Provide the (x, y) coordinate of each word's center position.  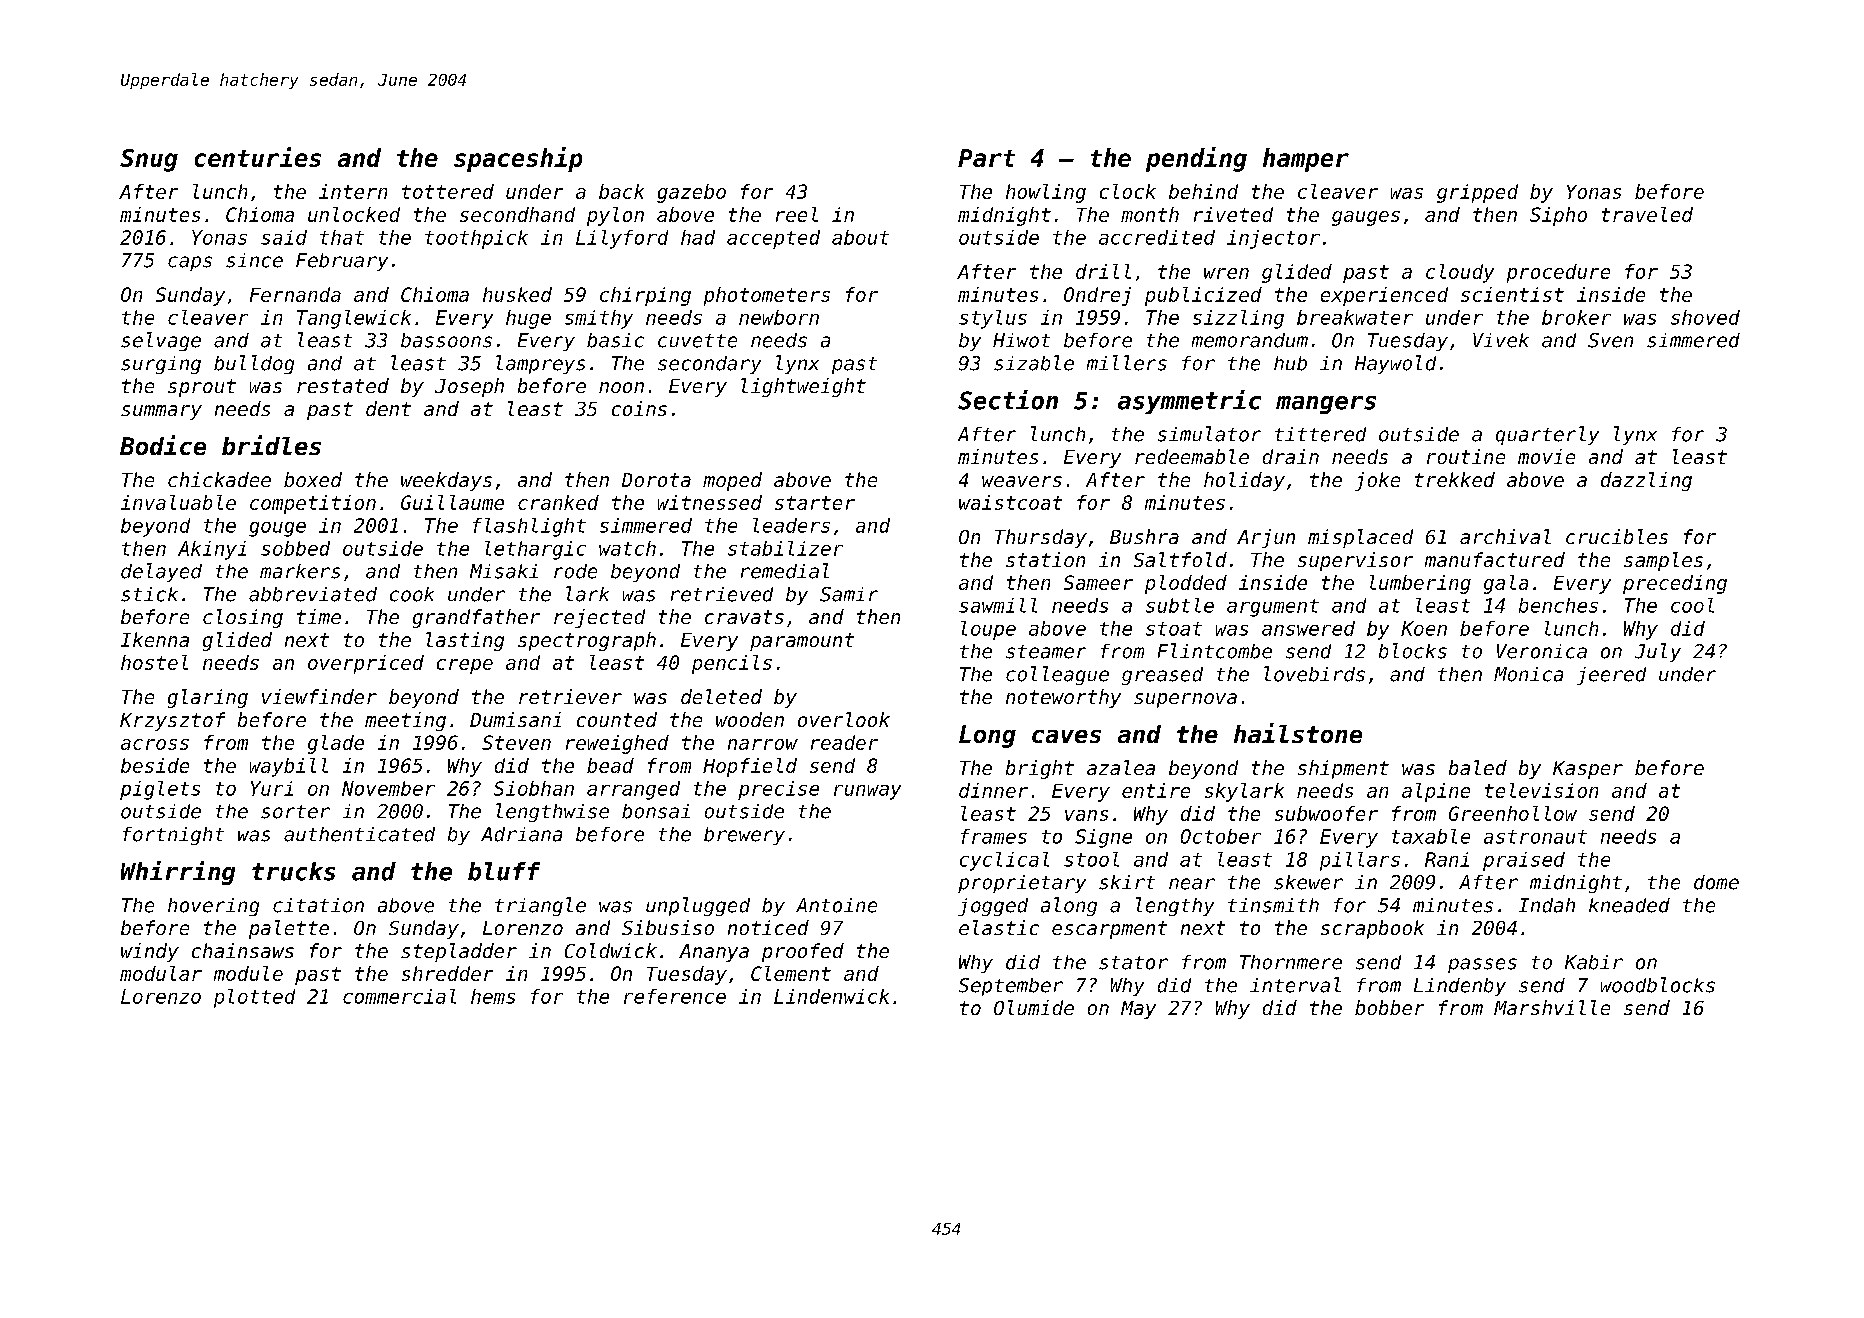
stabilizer (785, 548)
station (1045, 559)
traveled (1647, 214)
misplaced (1360, 538)
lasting (465, 641)
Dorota (656, 480)
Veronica (1542, 651)
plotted (254, 998)
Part (986, 158)
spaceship (518, 159)
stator (1133, 963)
